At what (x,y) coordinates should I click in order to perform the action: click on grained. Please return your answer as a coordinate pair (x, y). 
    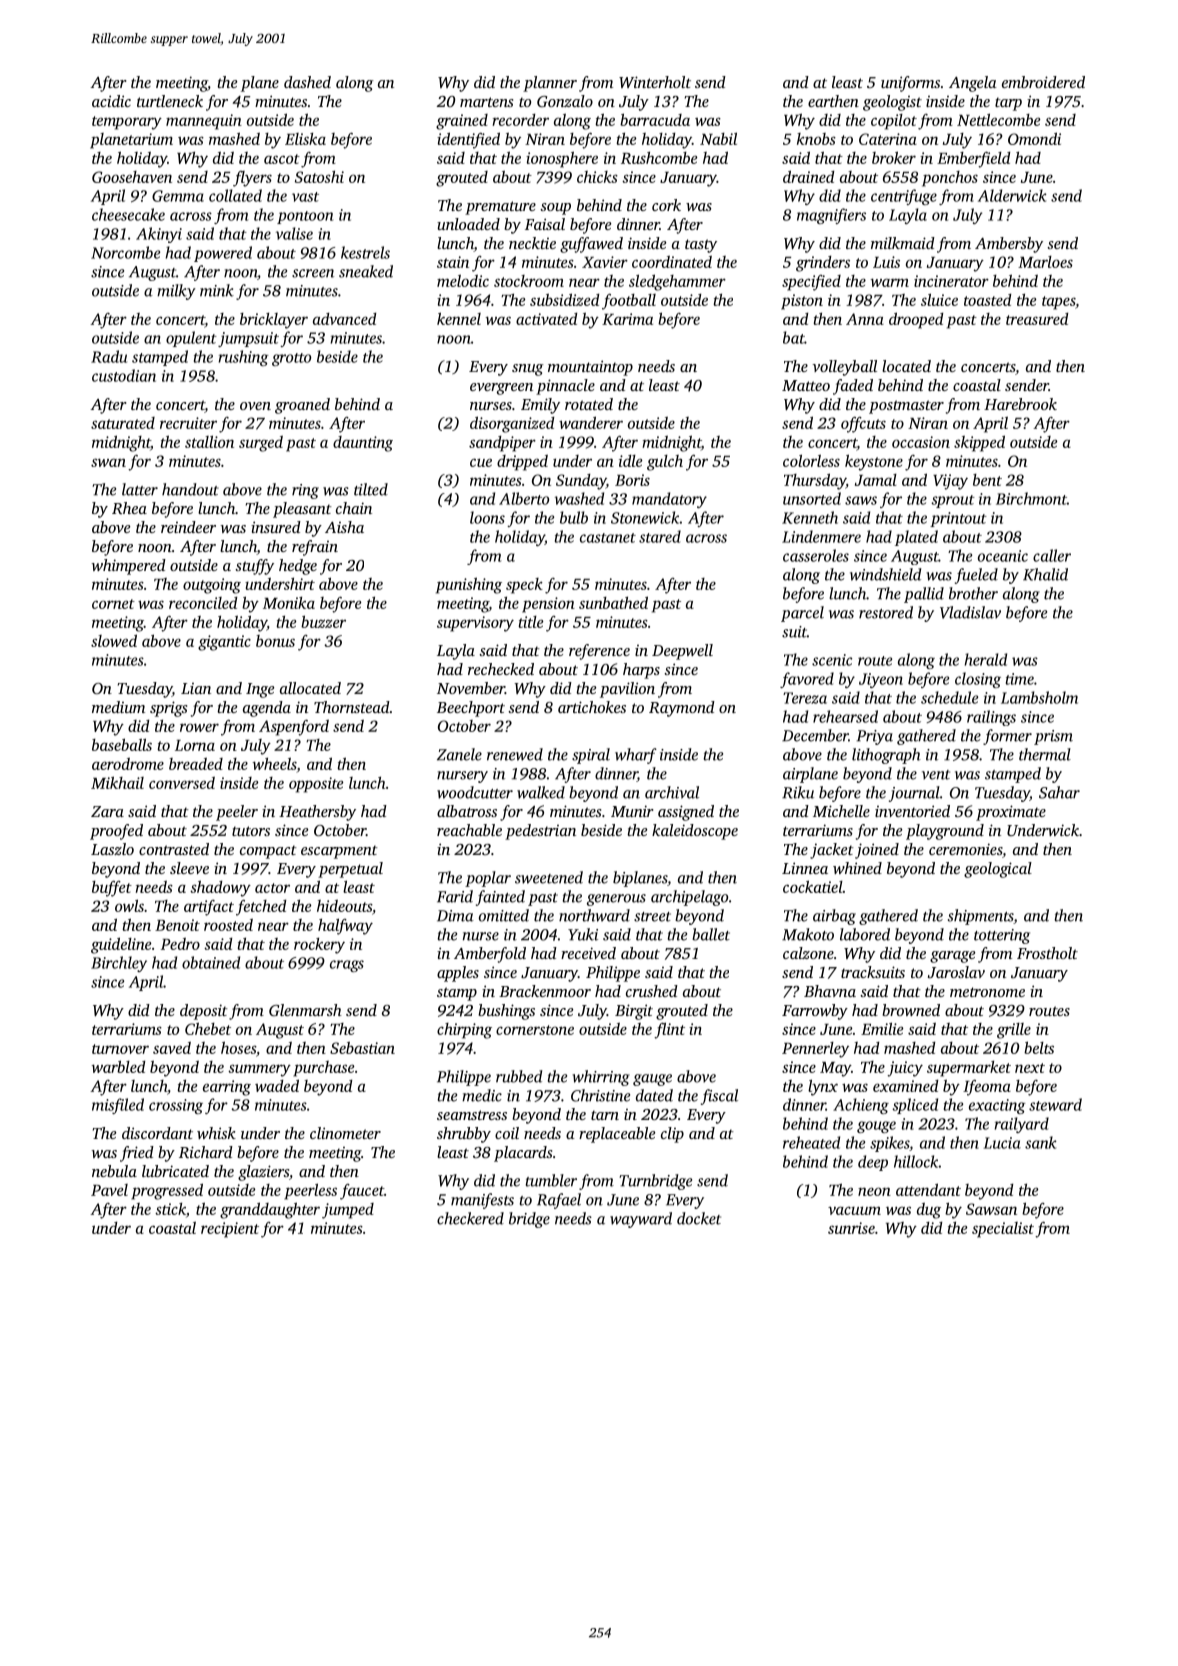
    Looking at the image, I should click on (462, 122).
